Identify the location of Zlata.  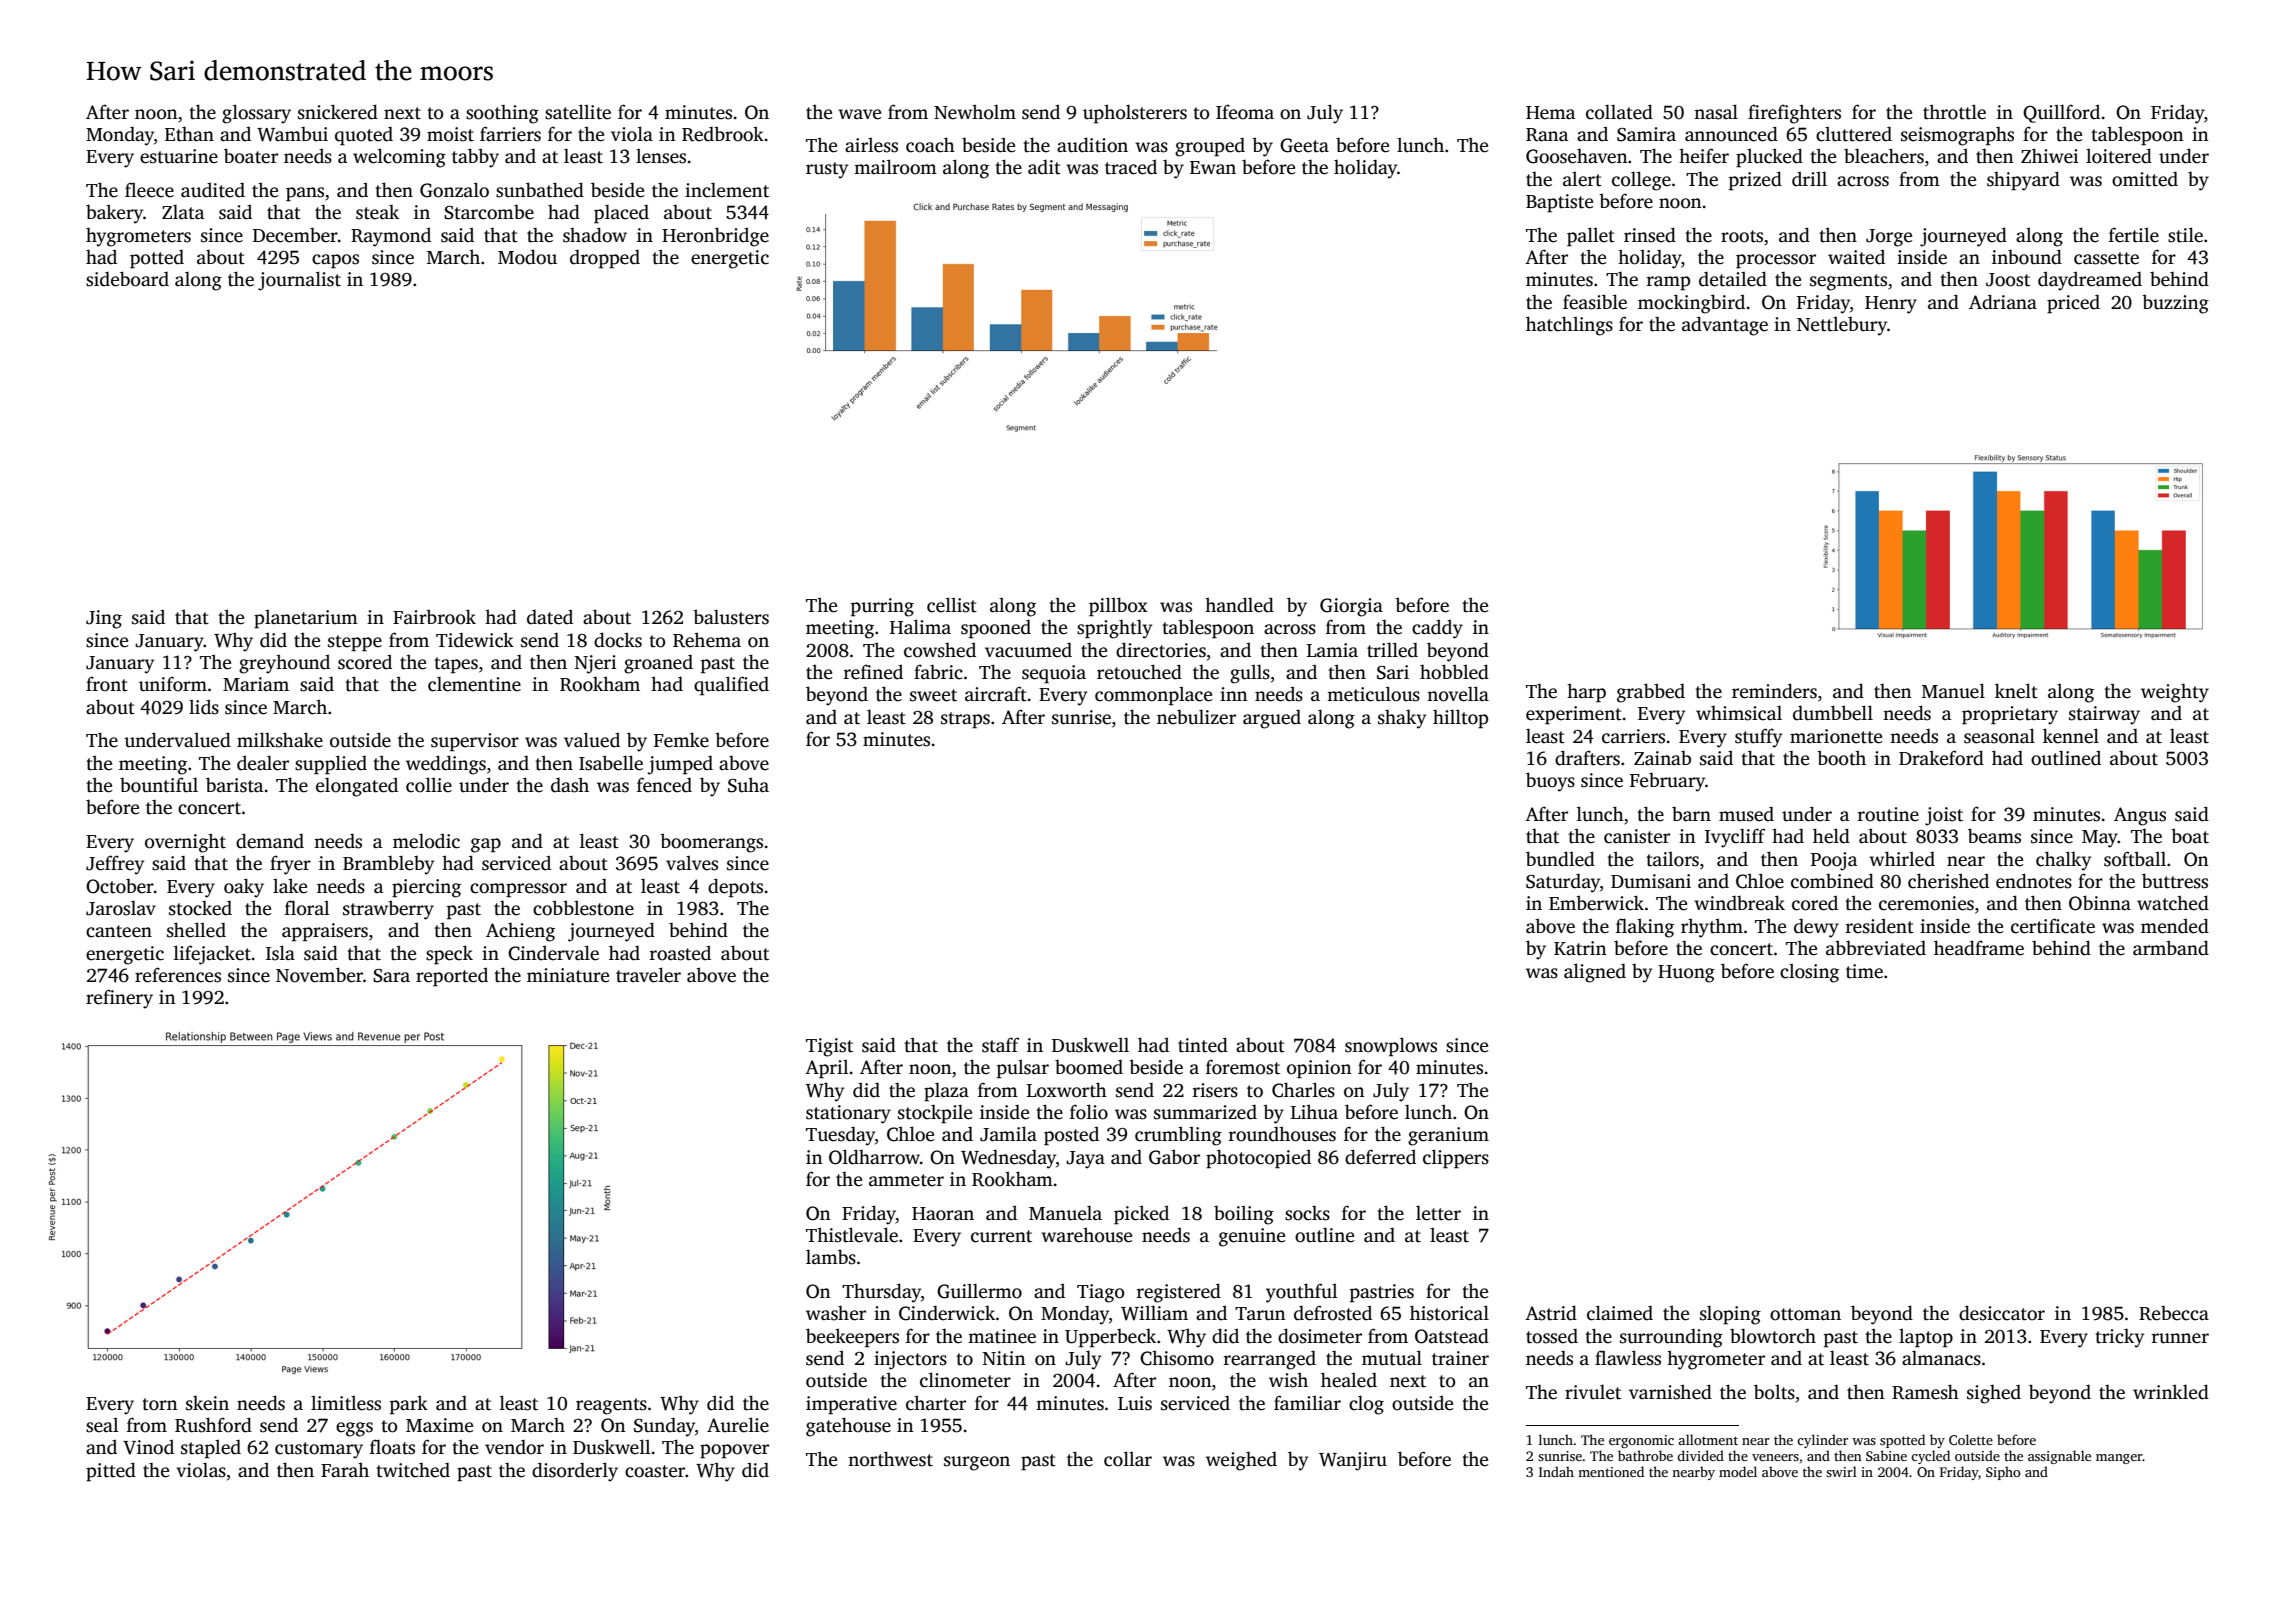
(183, 212).
